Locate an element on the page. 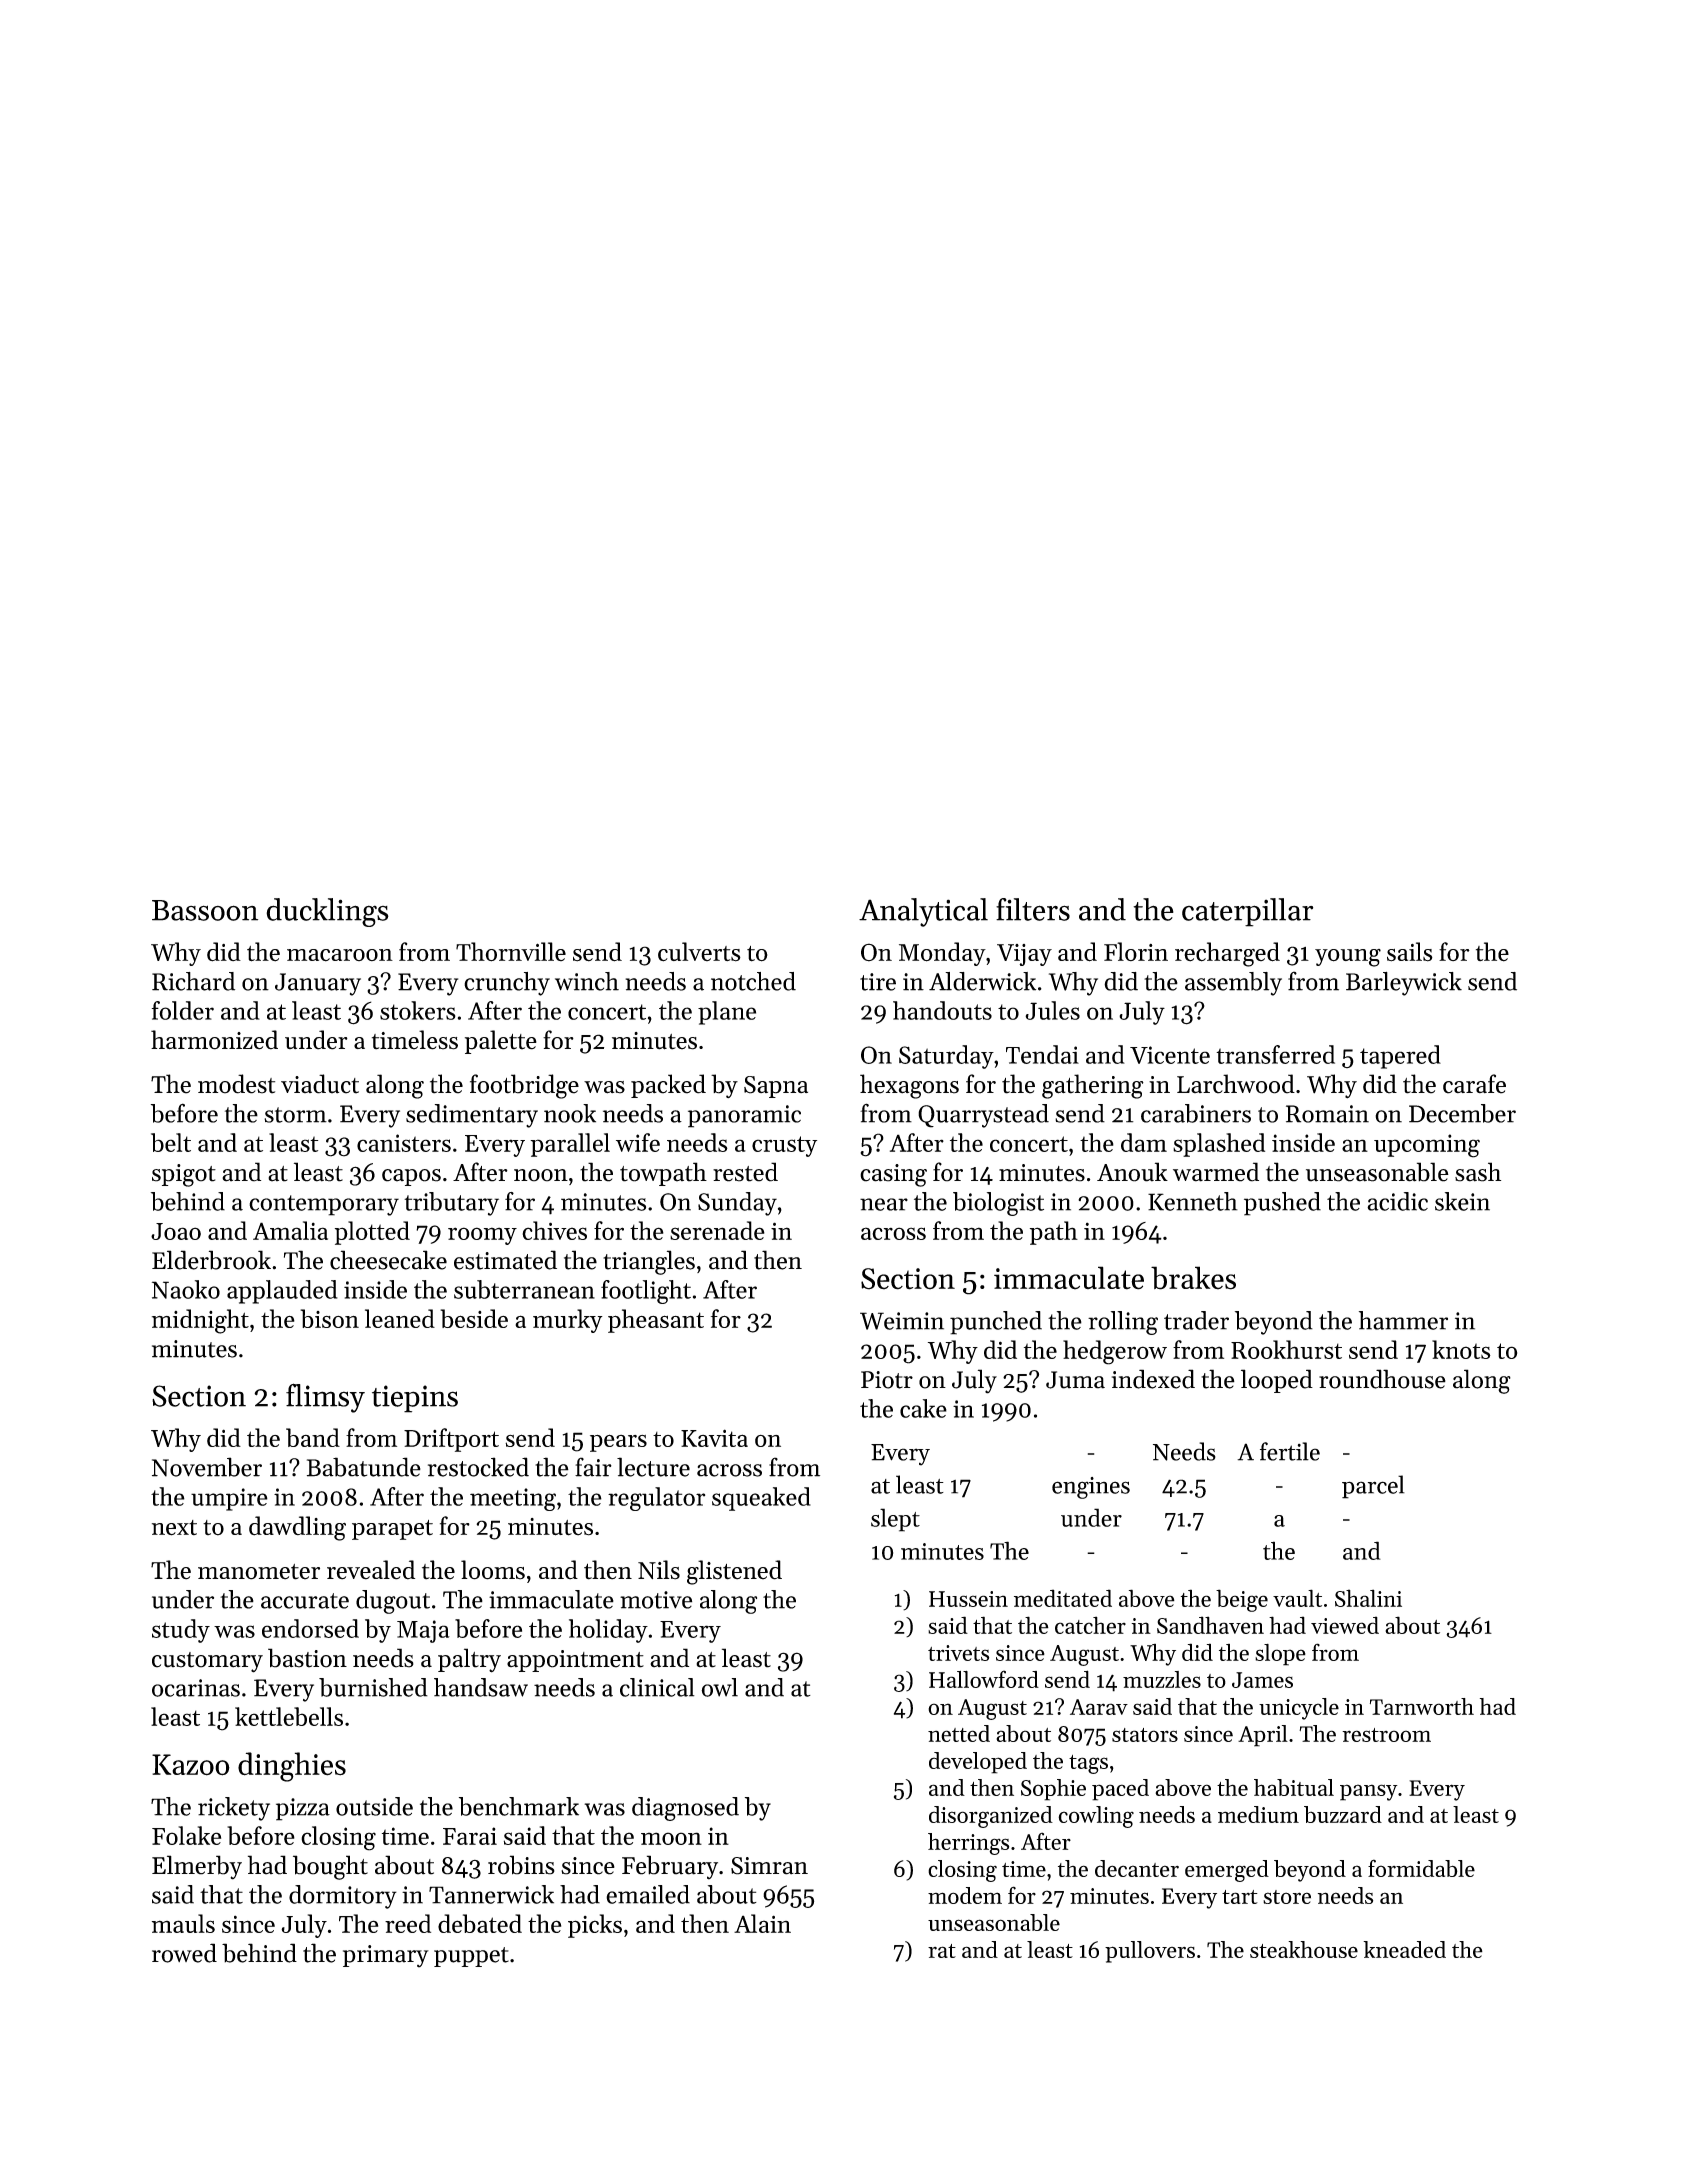 The width and height of the page is (1683, 2178). Alain is located at coordinates (762, 1923).
